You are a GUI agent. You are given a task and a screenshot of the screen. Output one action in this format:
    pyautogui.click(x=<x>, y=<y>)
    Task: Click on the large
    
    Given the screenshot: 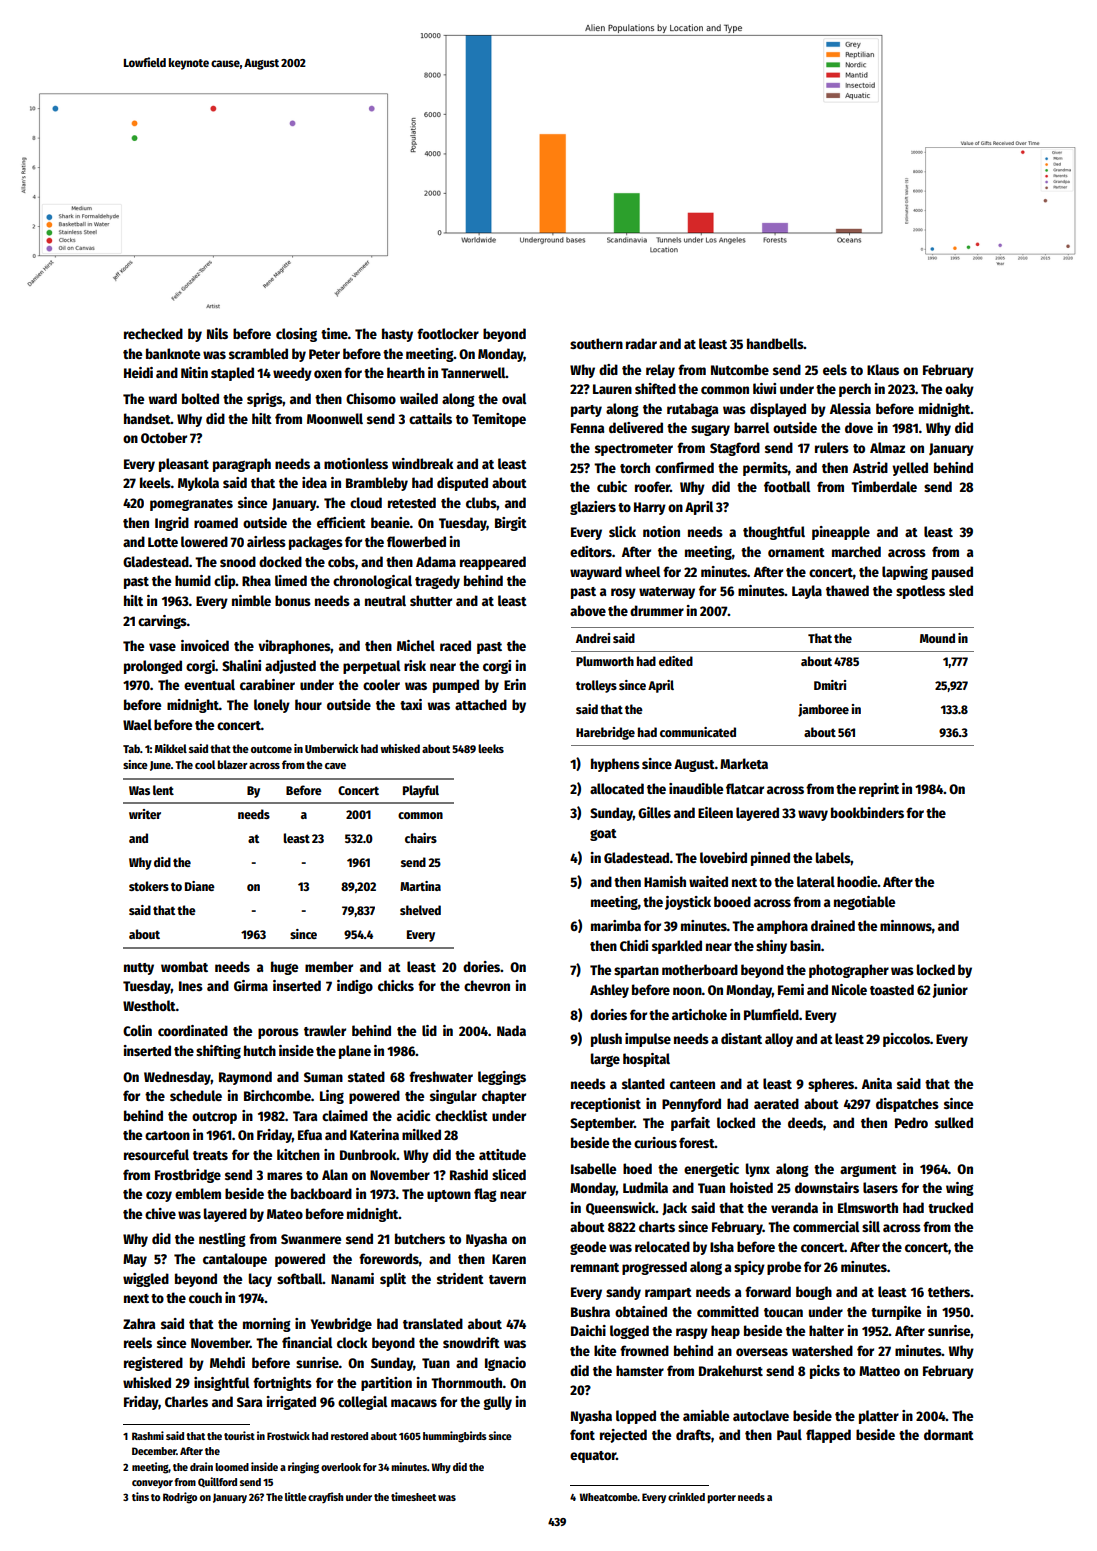 What is the action you would take?
    pyautogui.click(x=605, y=1060)
